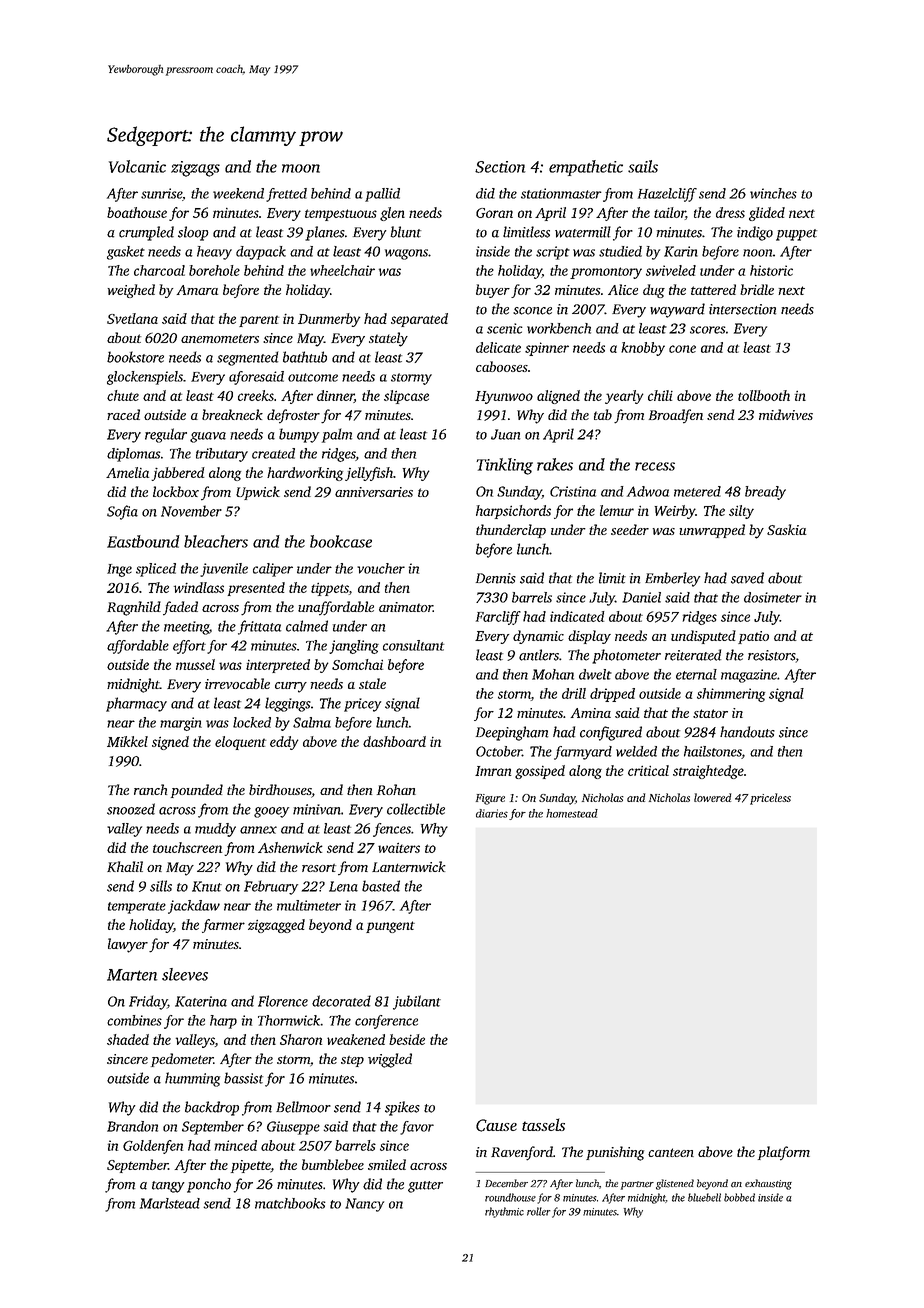 The height and width of the screenshot is (1308, 924). I want to click on windlass, so click(199, 587).
